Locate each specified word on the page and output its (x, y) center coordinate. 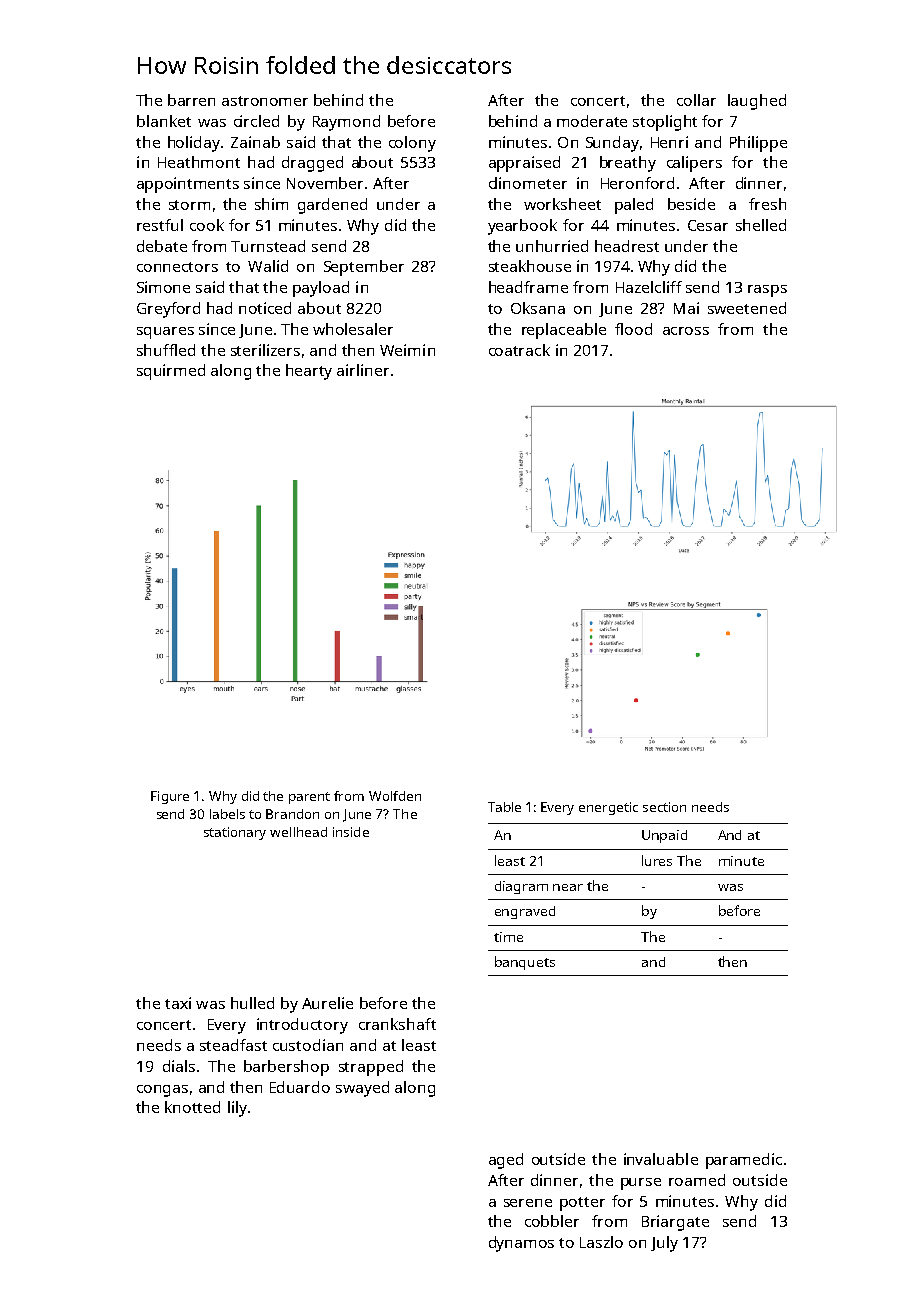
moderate (592, 121)
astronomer (265, 101)
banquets (525, 963)
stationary (235, 833)
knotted (192, 1107)
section (664, 807)
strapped (371, 1068)
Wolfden (395, 796)
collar (696, 100)
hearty (309, 372)
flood (633, 329)
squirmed (171, 372)
